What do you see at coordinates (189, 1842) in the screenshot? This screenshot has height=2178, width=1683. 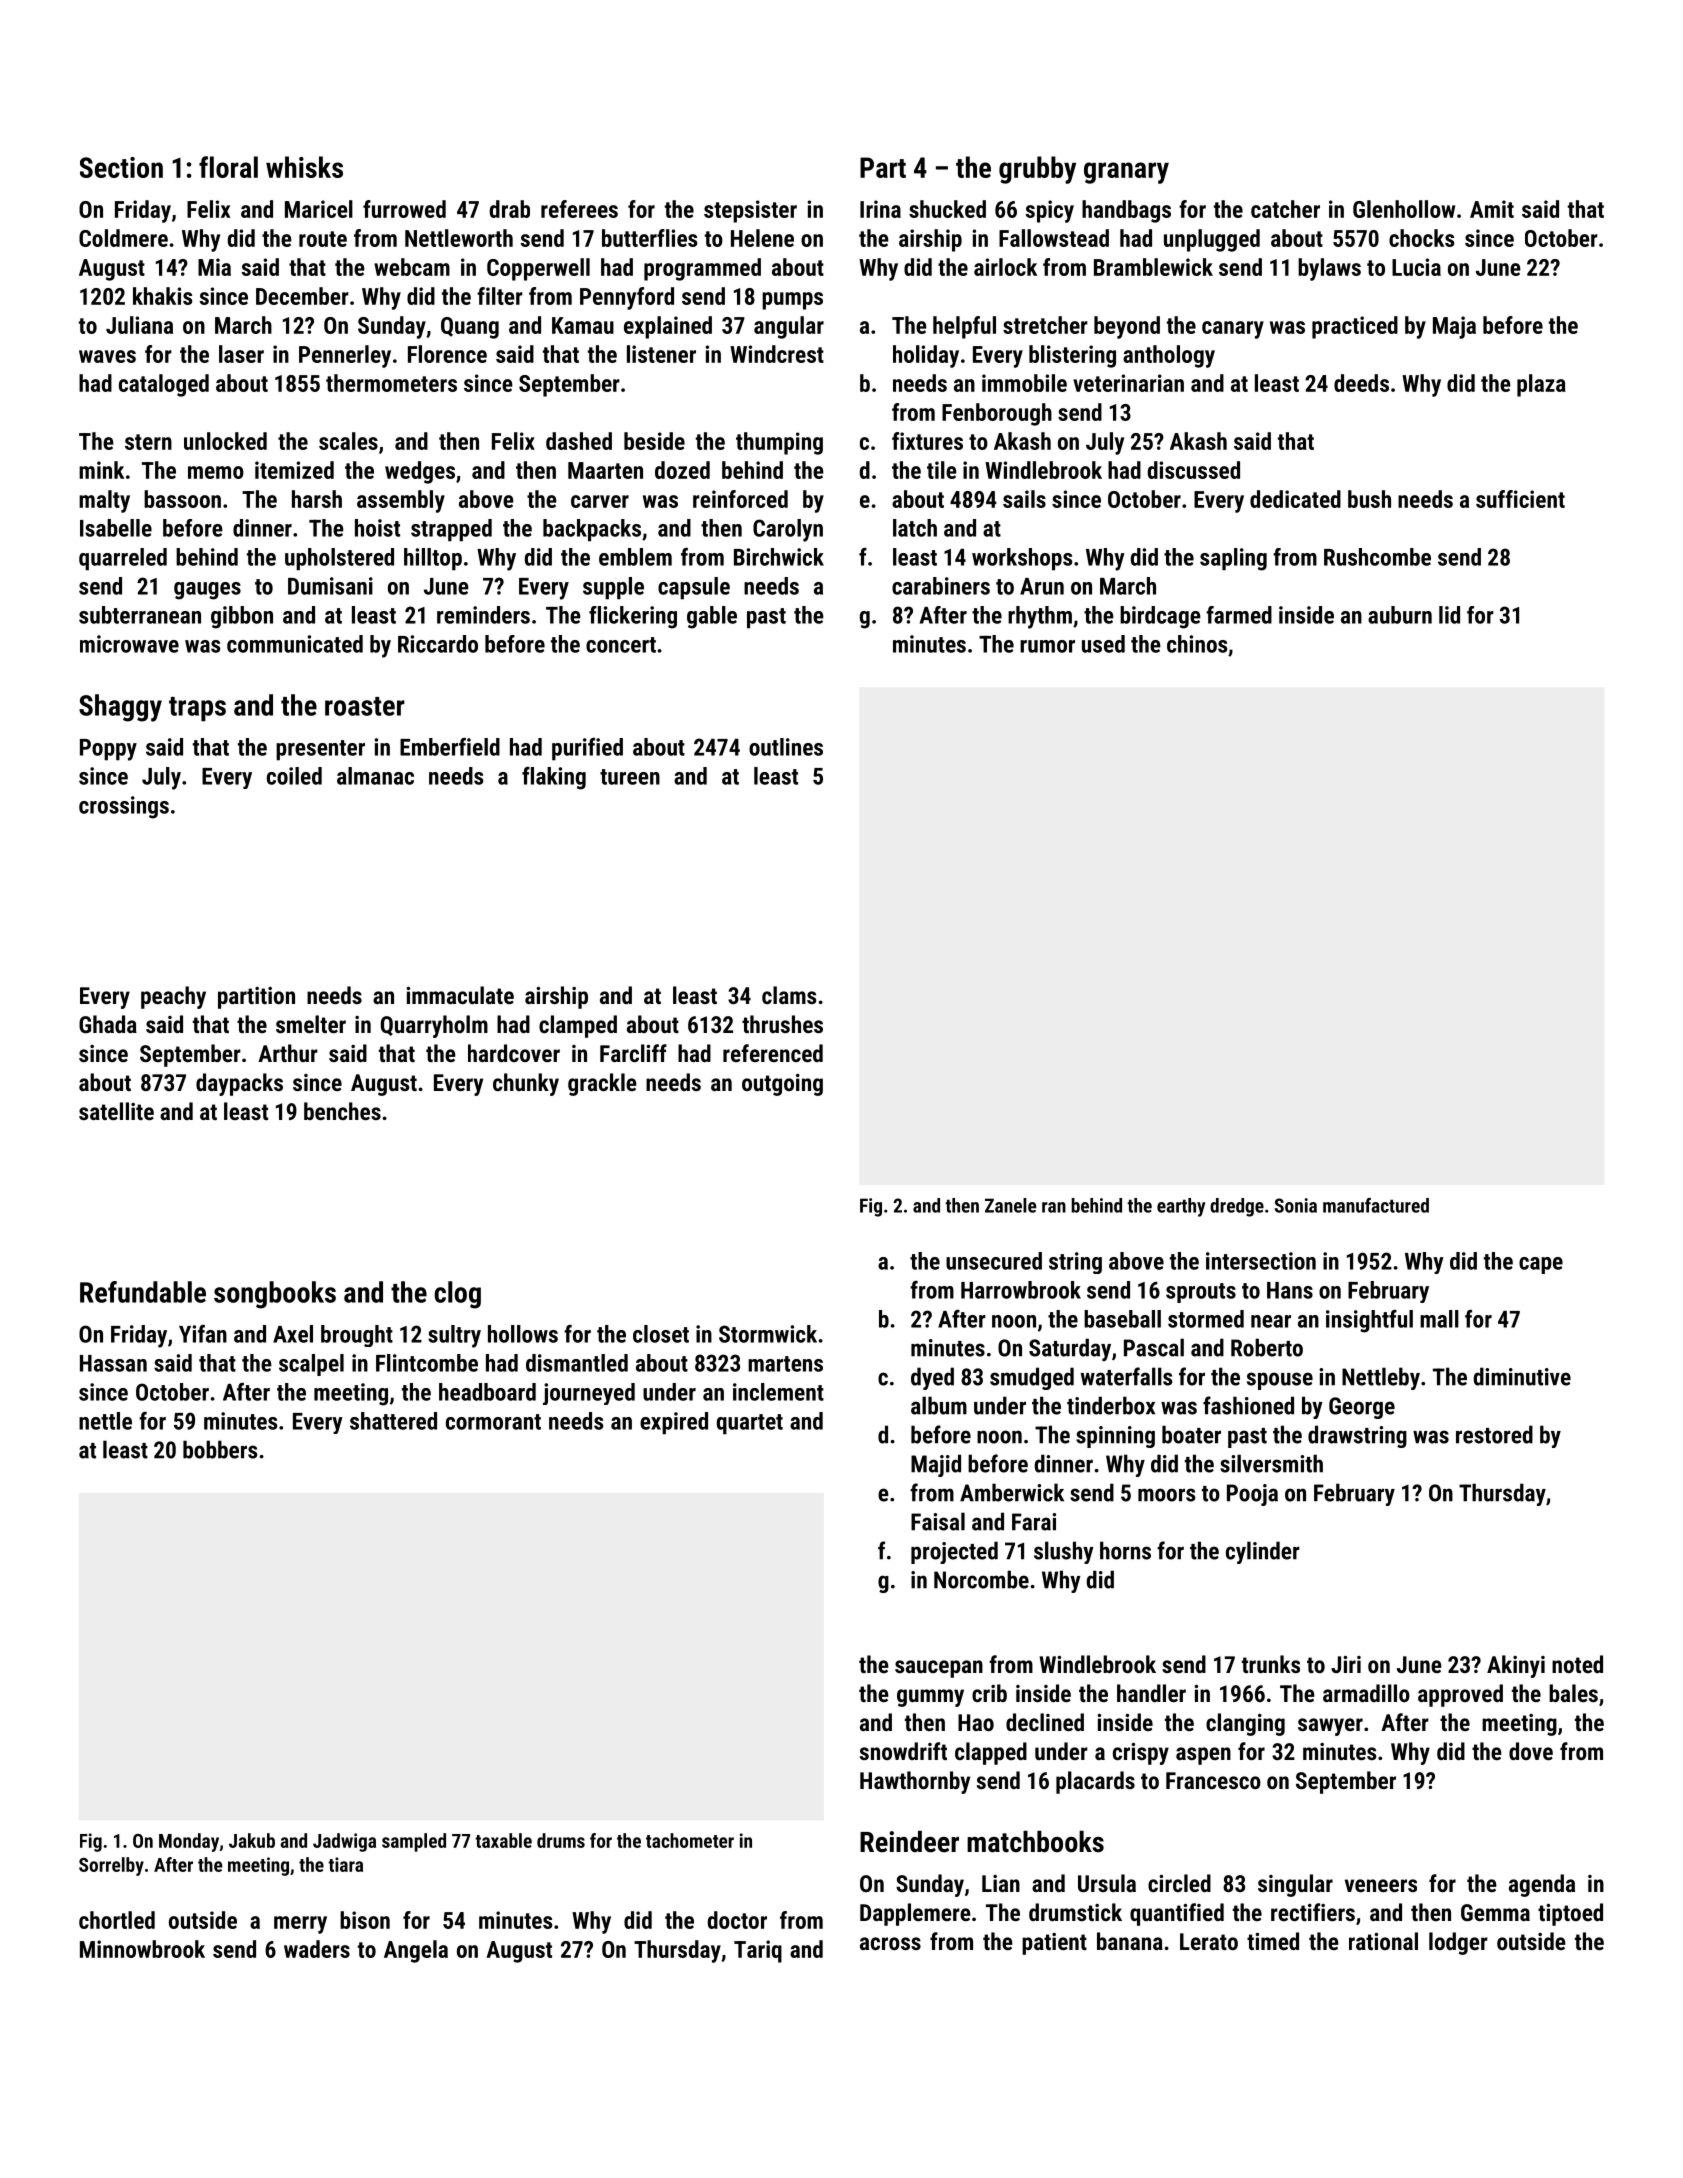 I see `Monday` at bounding box center [189, 1842].
